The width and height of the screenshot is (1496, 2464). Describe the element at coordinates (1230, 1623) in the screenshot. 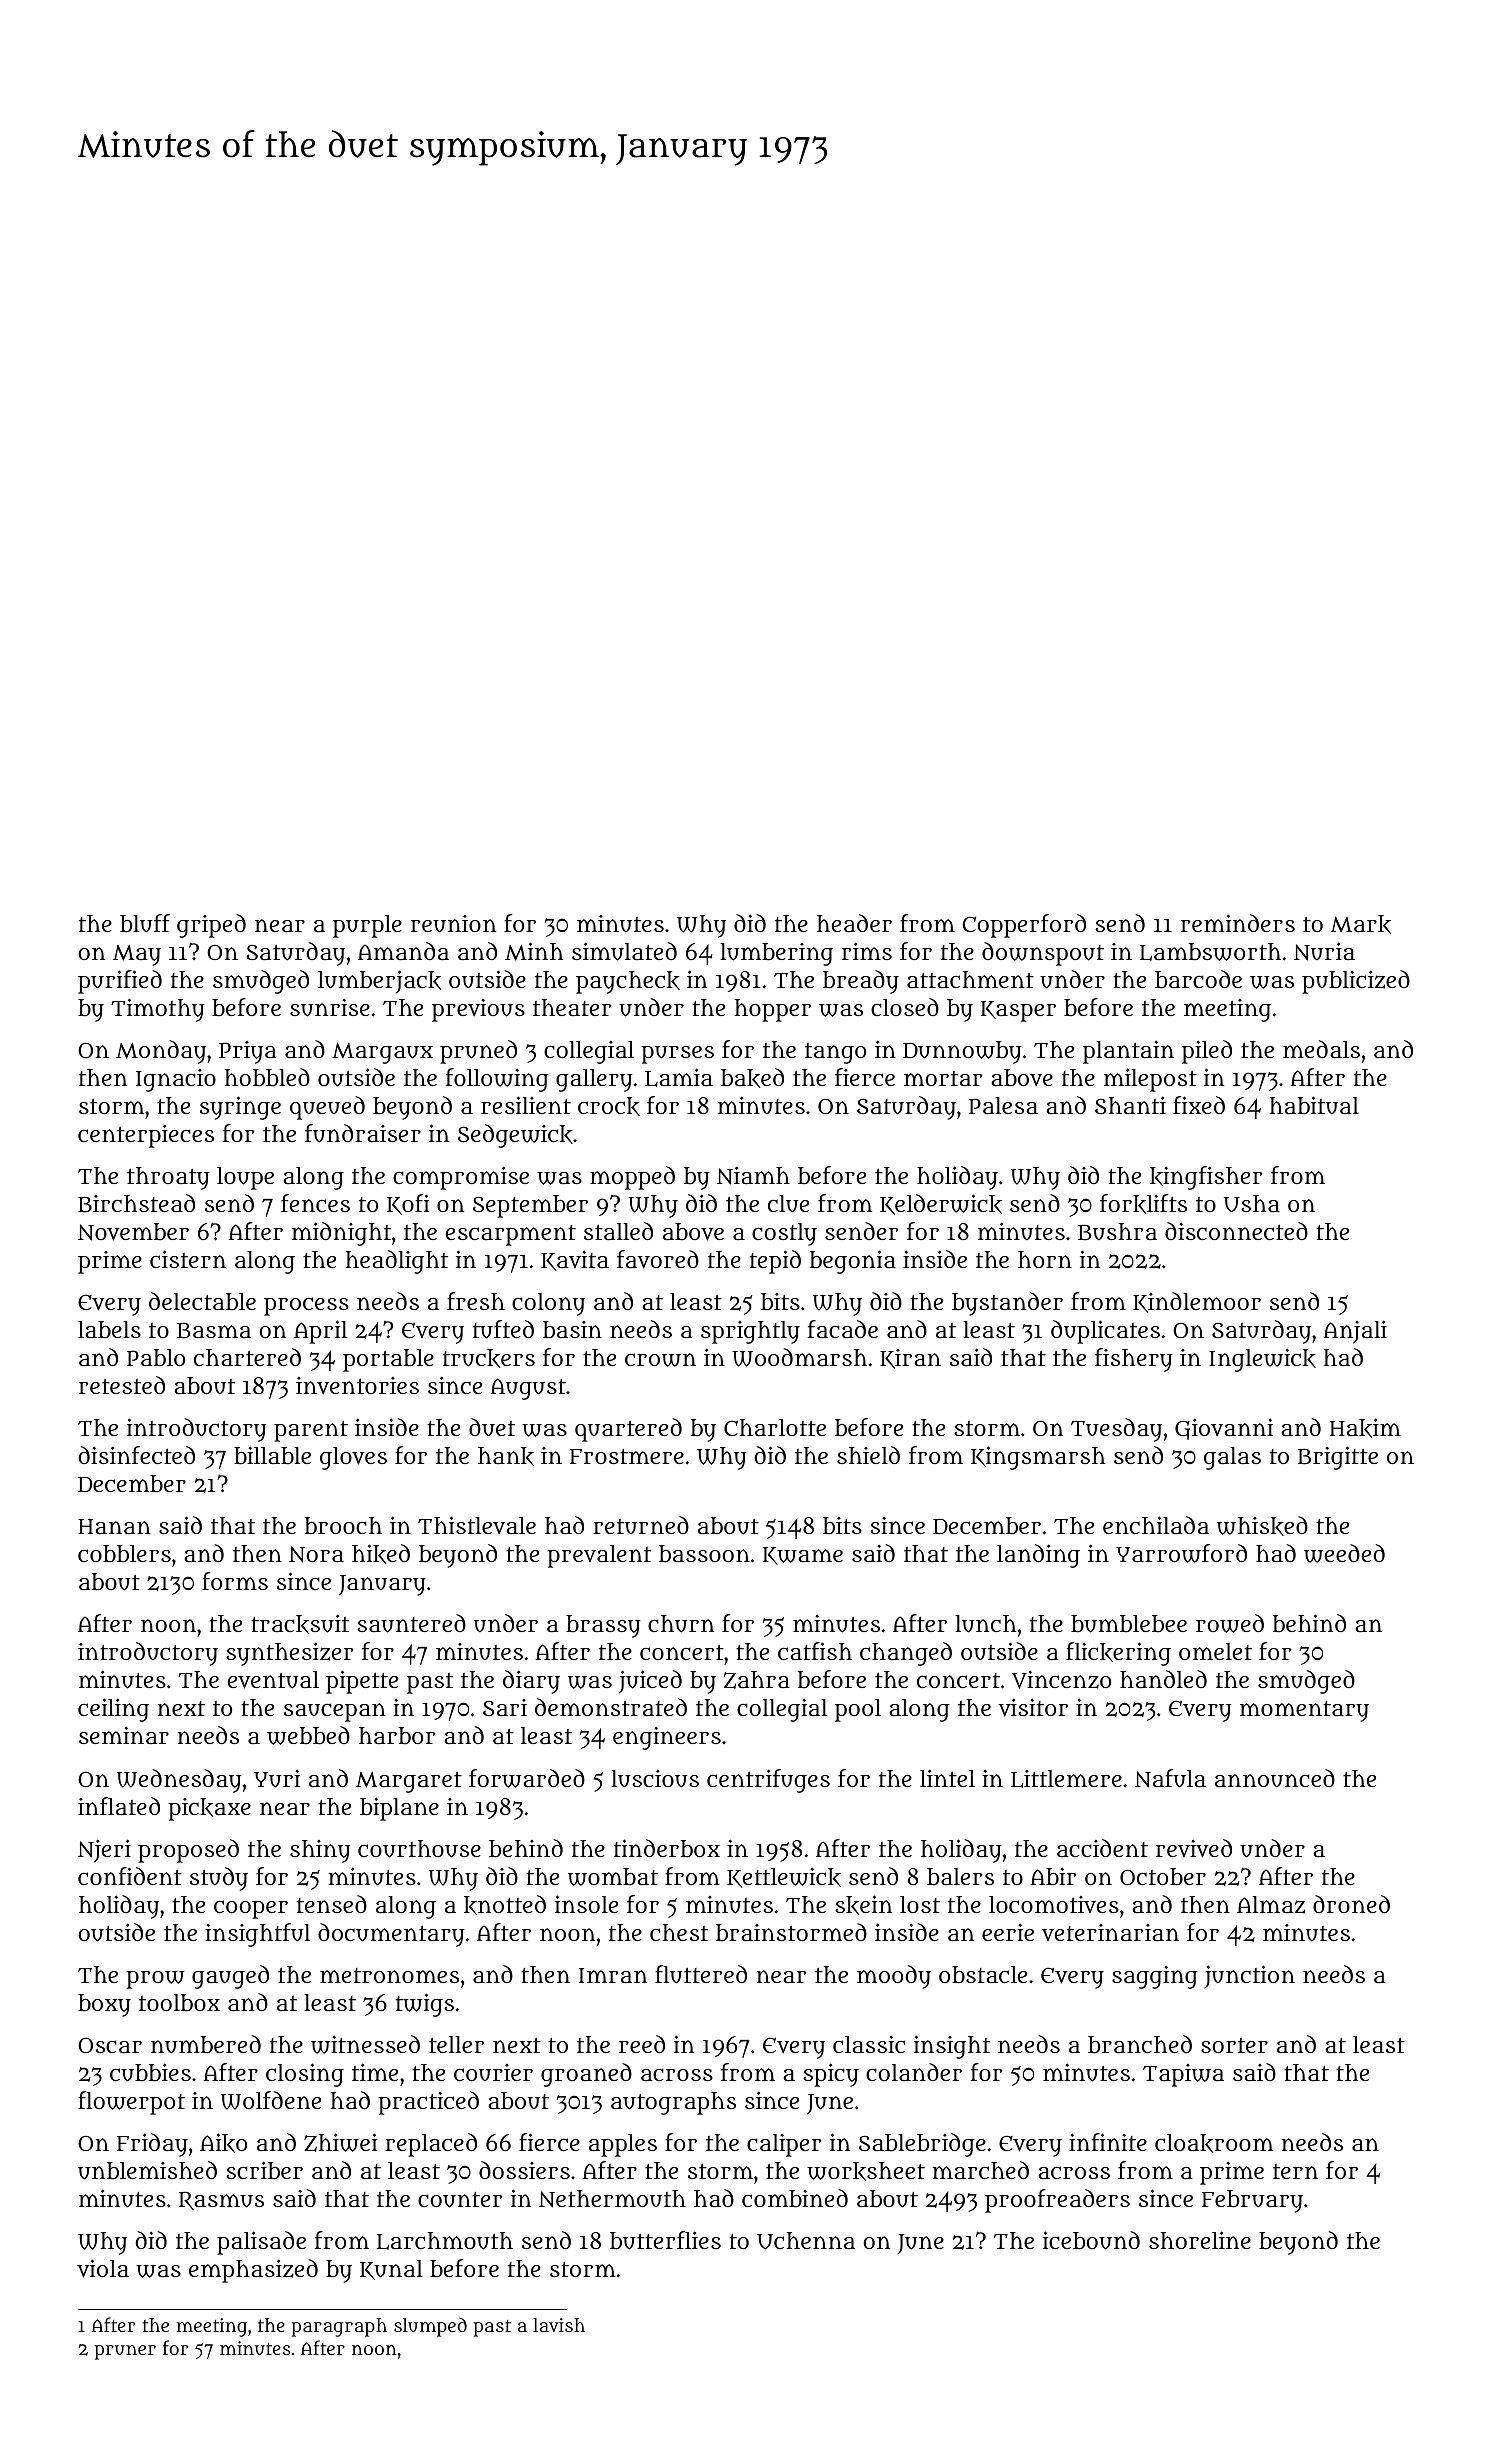

I see `rowed` at that location.
